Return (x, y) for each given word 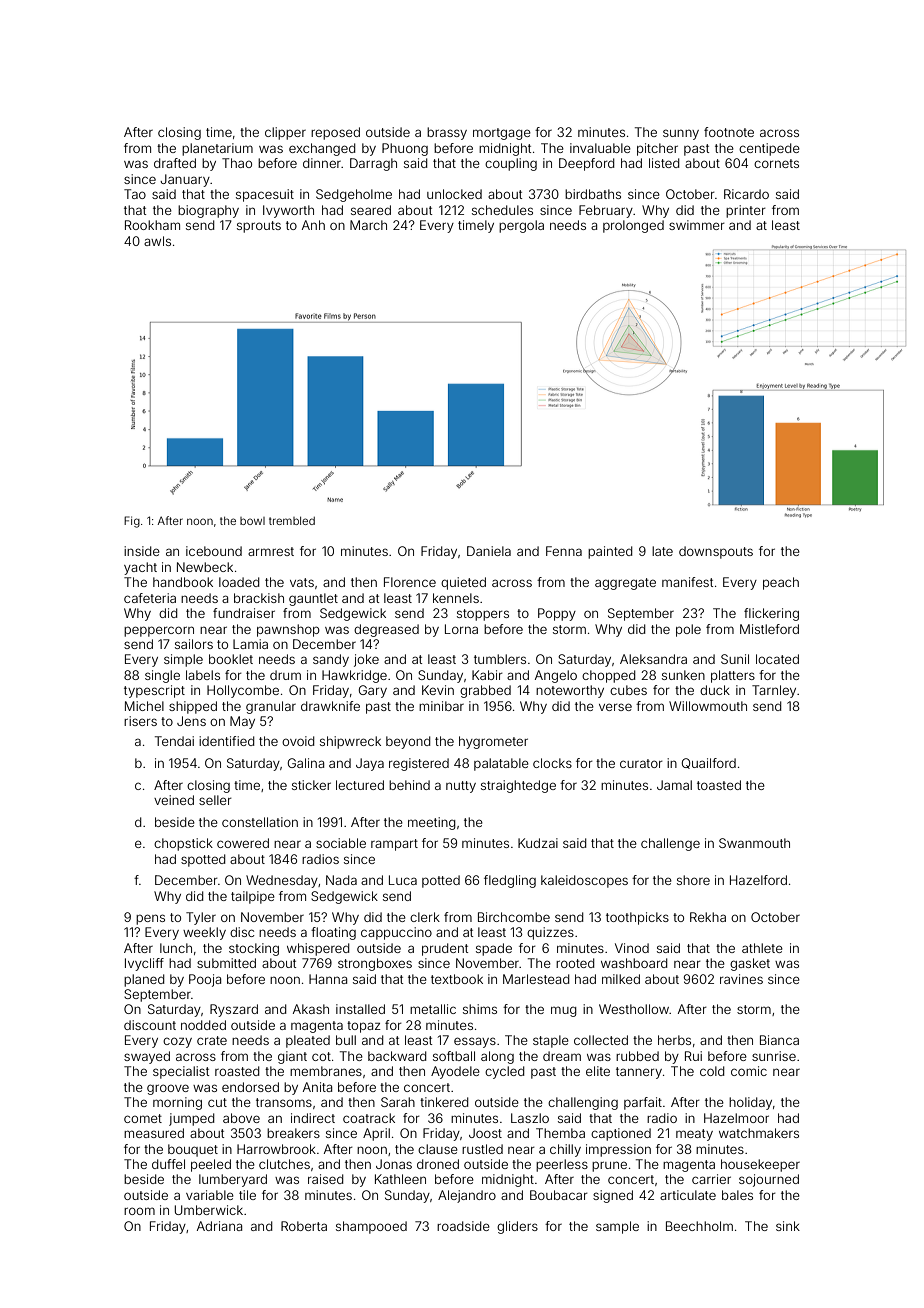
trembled (292, 521)
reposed (335, 133)
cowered (243, 843)
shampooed (371, 1227)
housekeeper (760, 1165)
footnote (729, 132)
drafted (175, 163)
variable (210, 1195)
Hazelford (758, 880)
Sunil (735, 659)
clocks (552, 763)
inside (142, 551)
